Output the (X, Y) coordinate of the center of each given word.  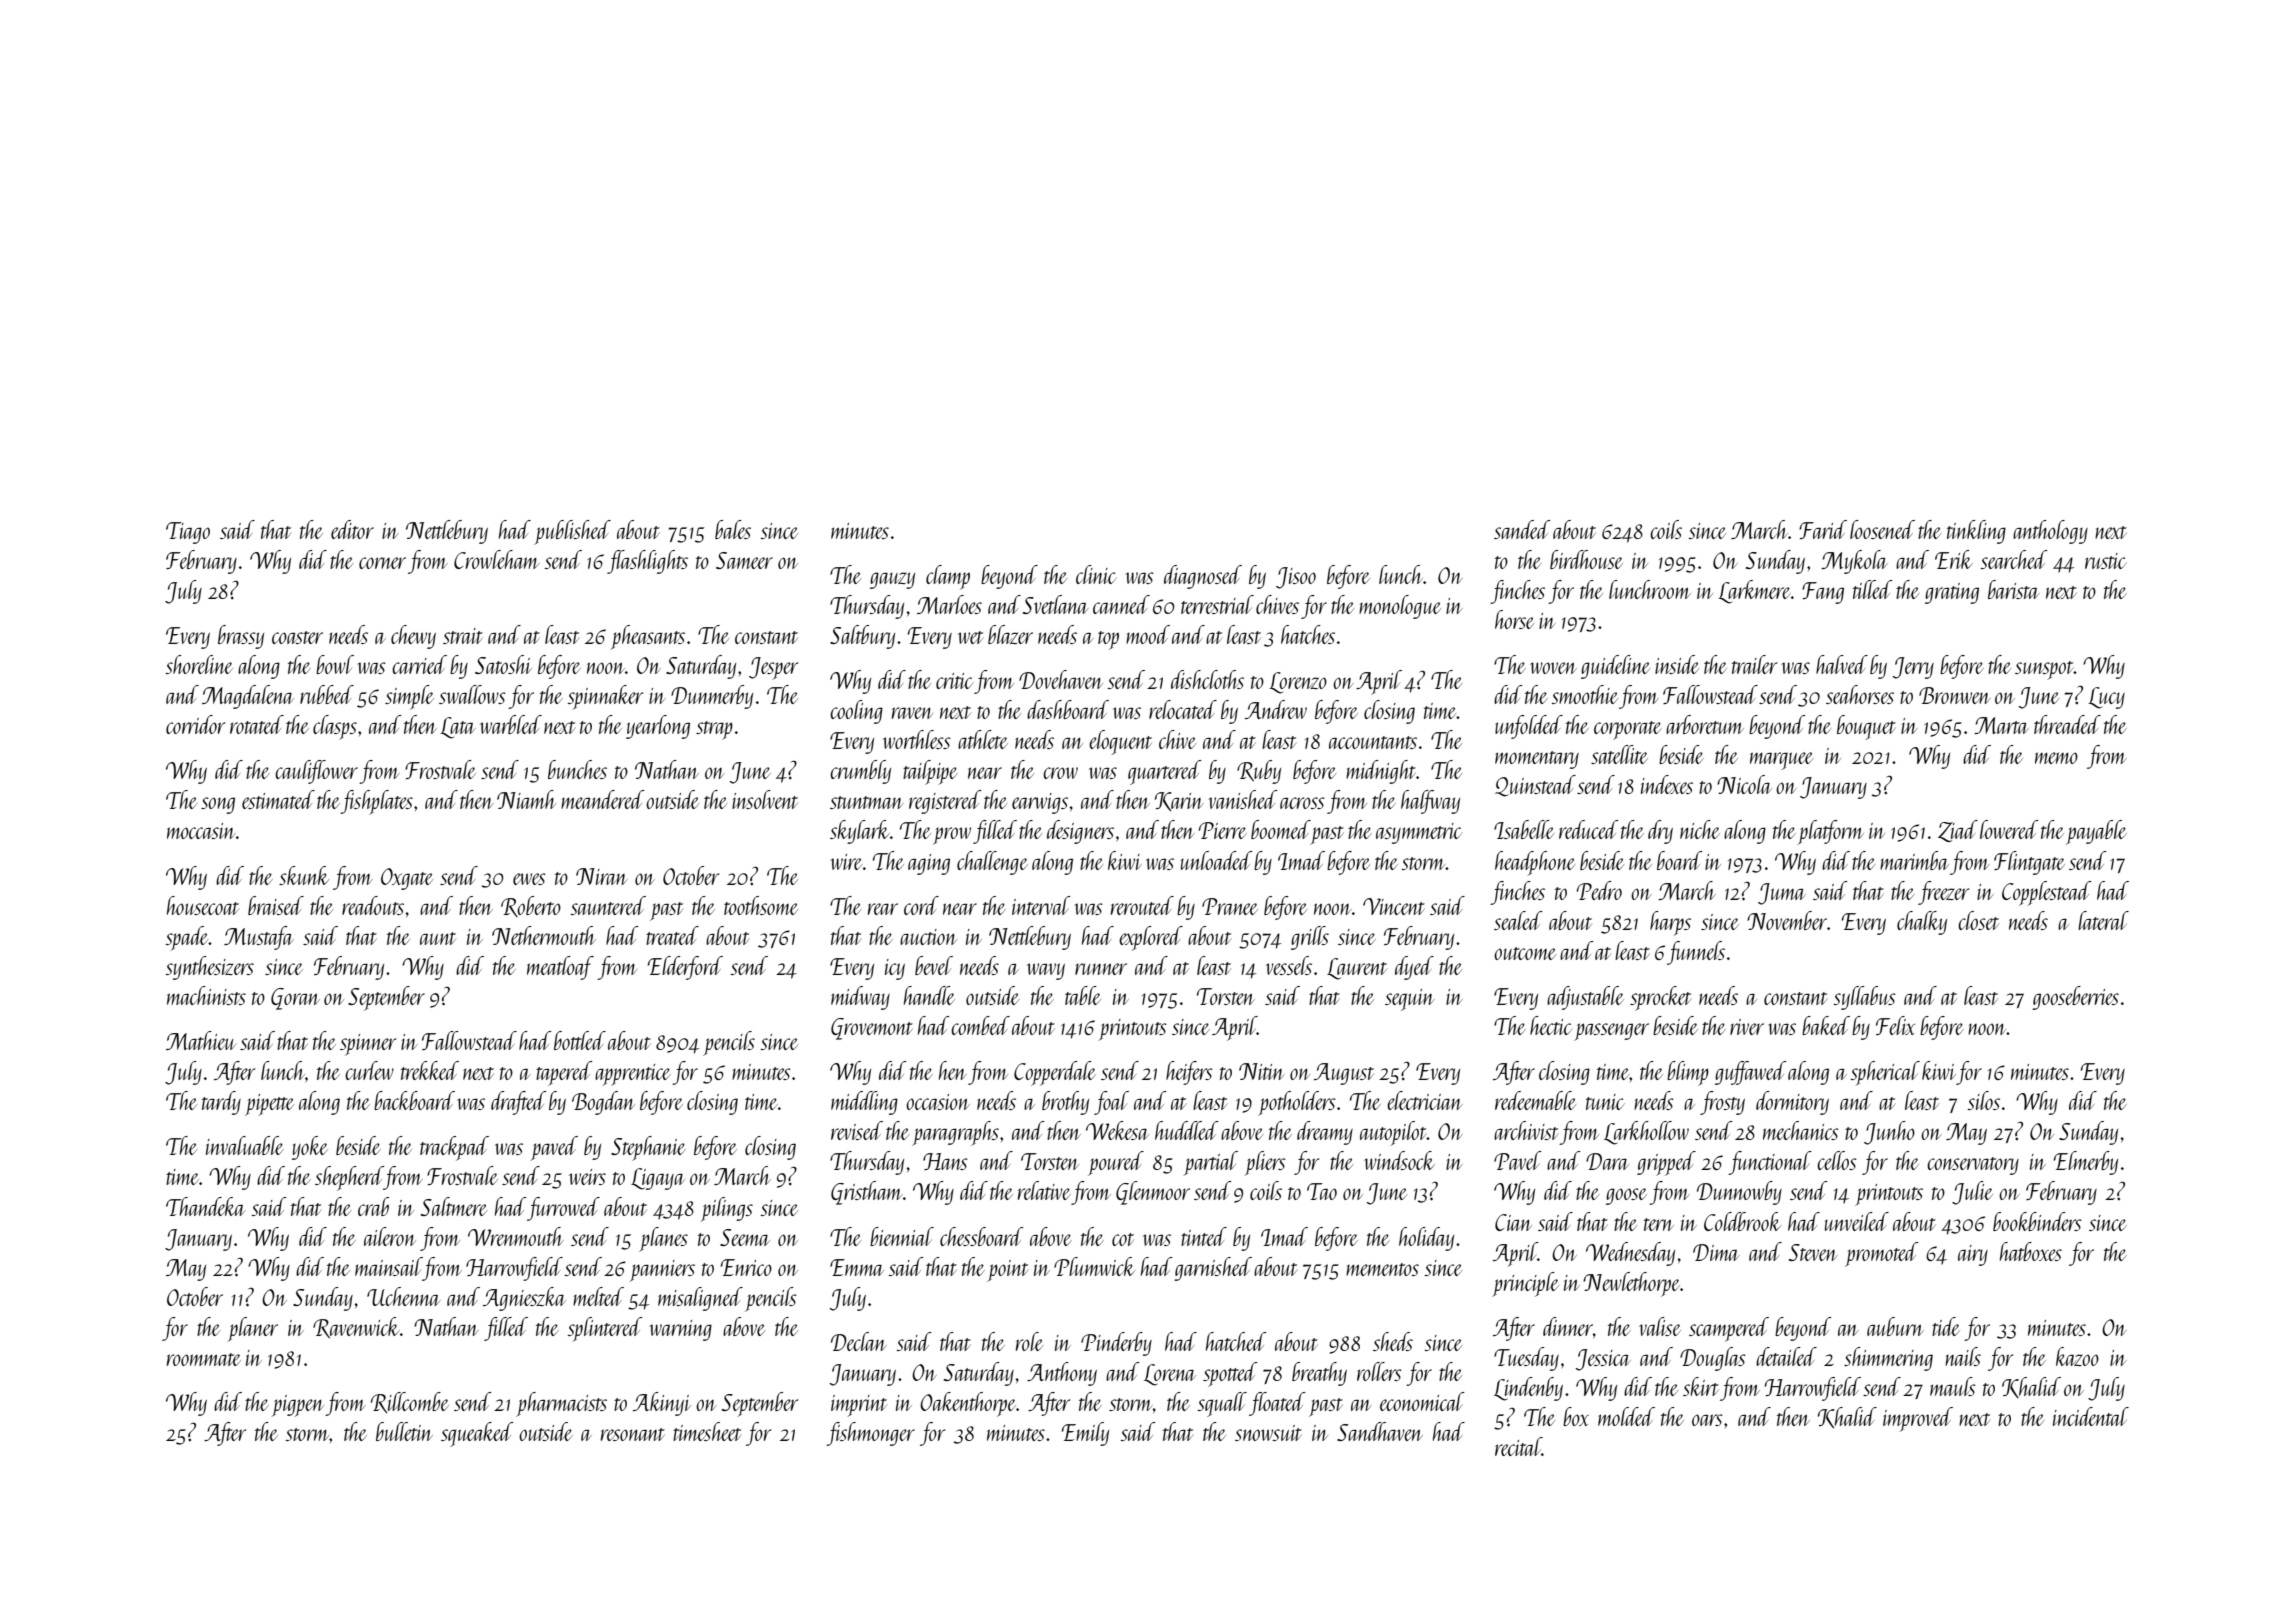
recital (1518, 1446)
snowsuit (1268, 1433)
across (1302, 803)
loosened (1882, 529)
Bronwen (1955, 695)
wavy (1046, 971)
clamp (948, 577)
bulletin (404, 1431)
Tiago (188, 533)
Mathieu (201, 1040)
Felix (1895, 1025)
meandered (602, 799)
